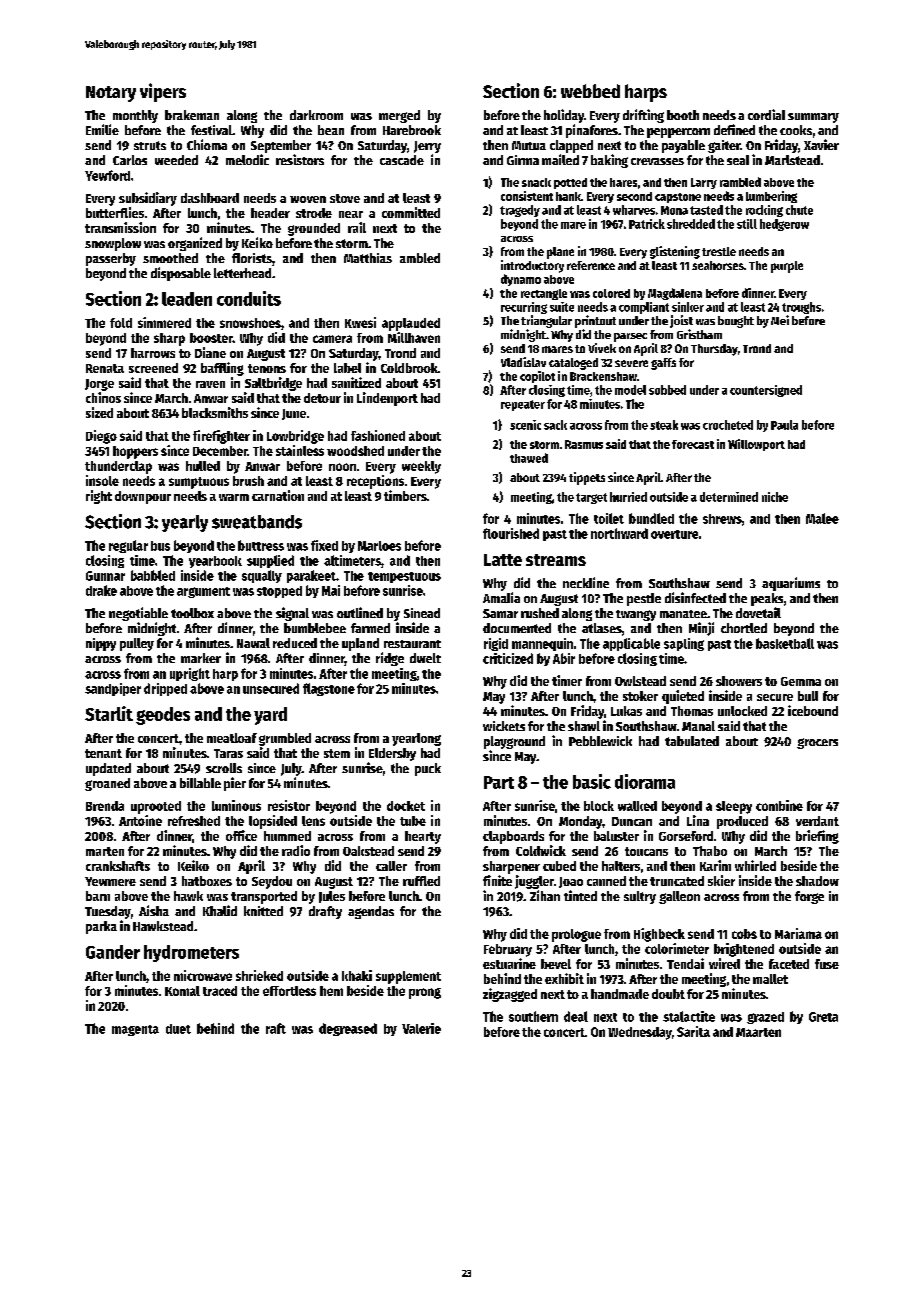 The image size is (924, 1308). What do you see at coordinates (576, 935) in the image?
I see `prologue` at bounding box center [576, 935].
